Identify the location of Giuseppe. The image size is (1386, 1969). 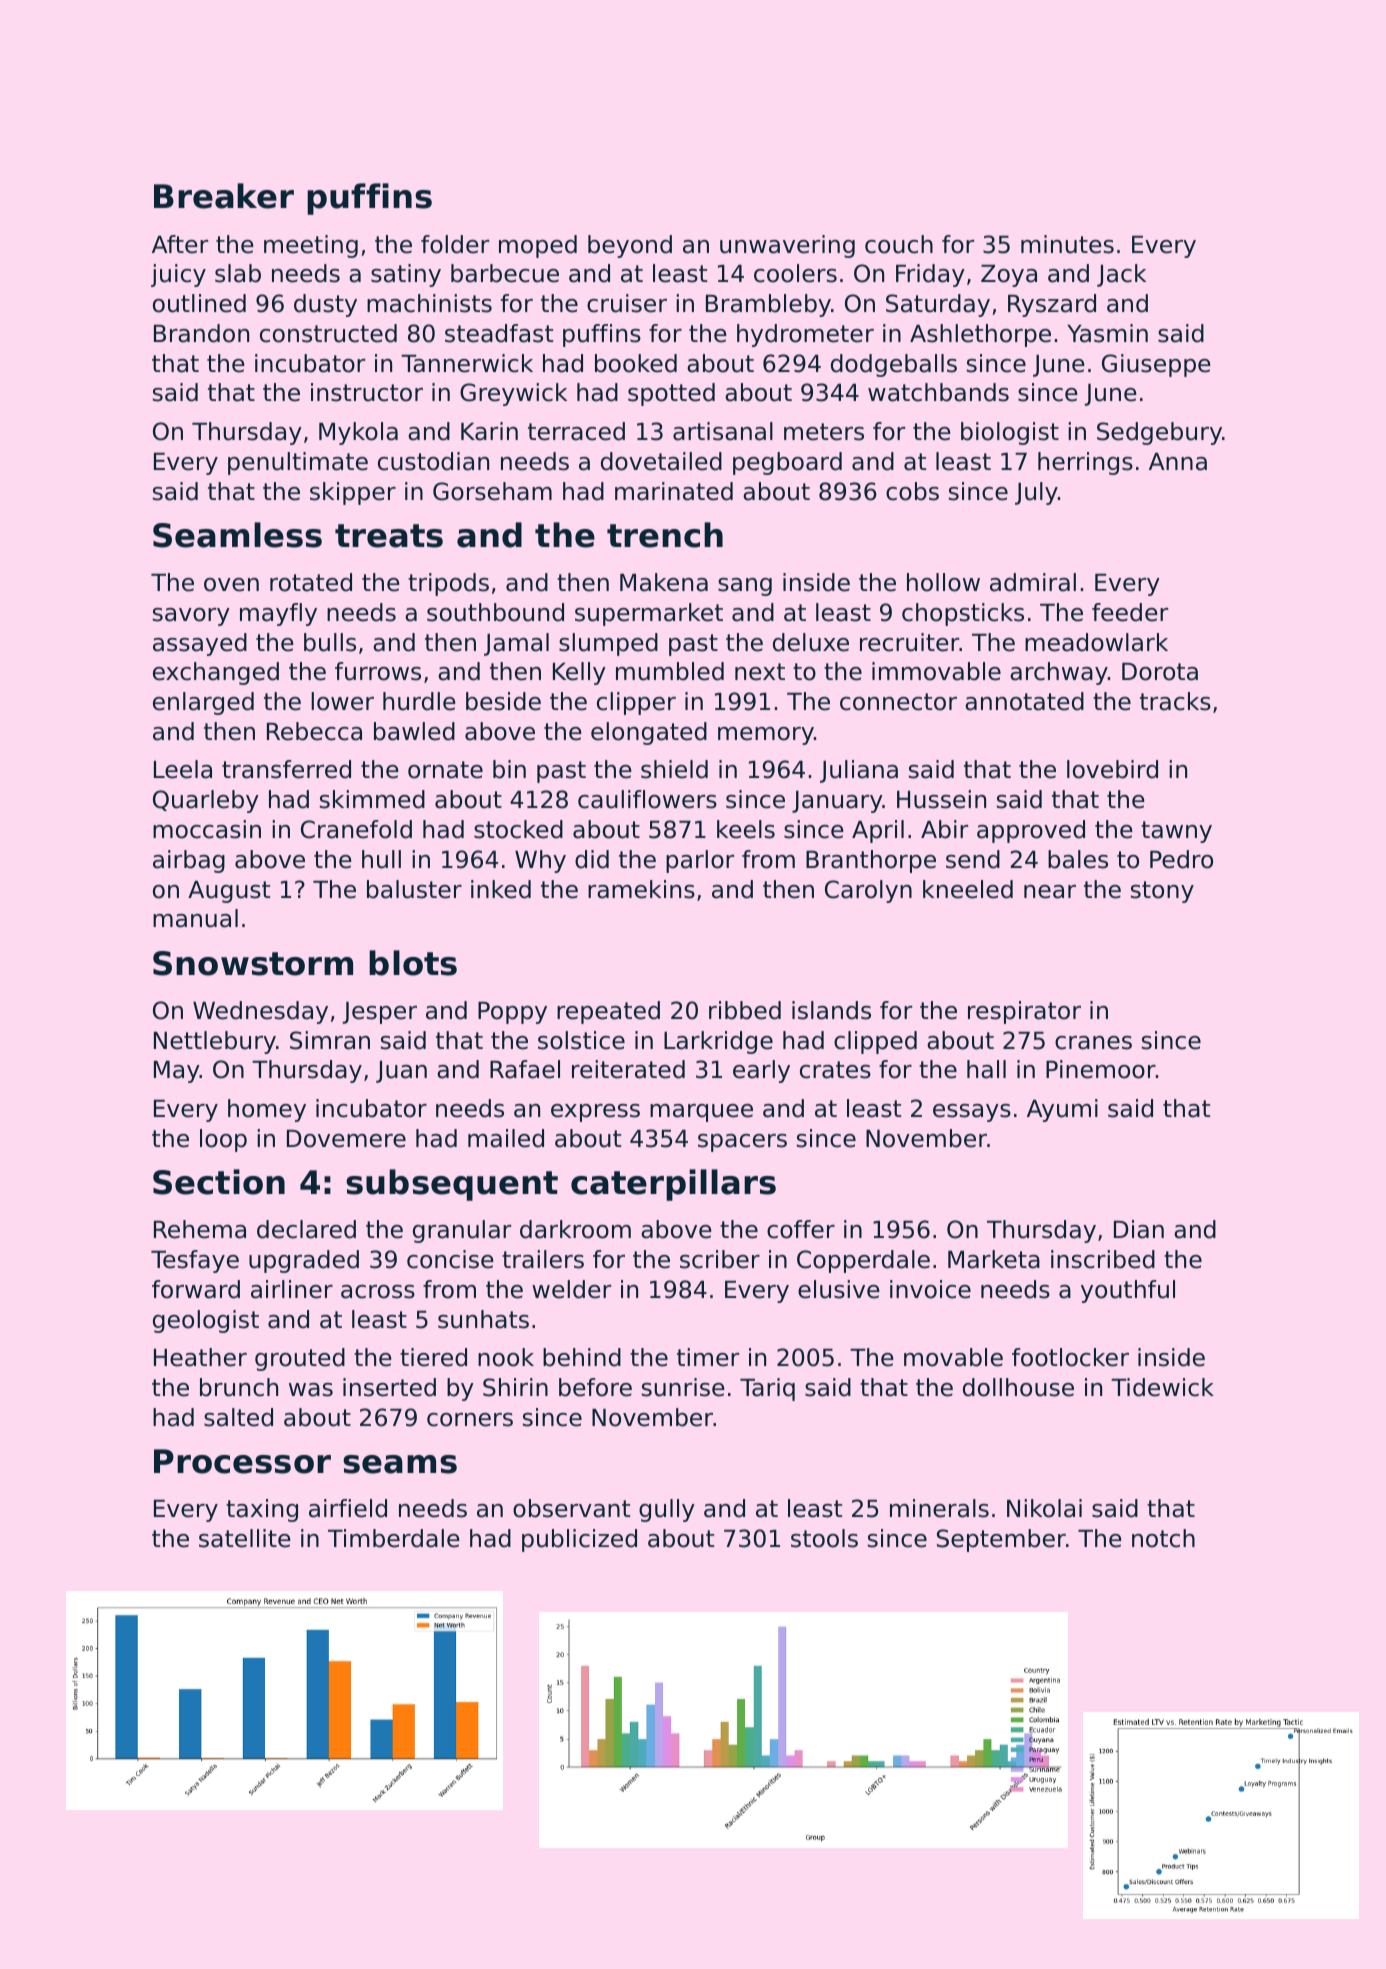
(1156, 365).
